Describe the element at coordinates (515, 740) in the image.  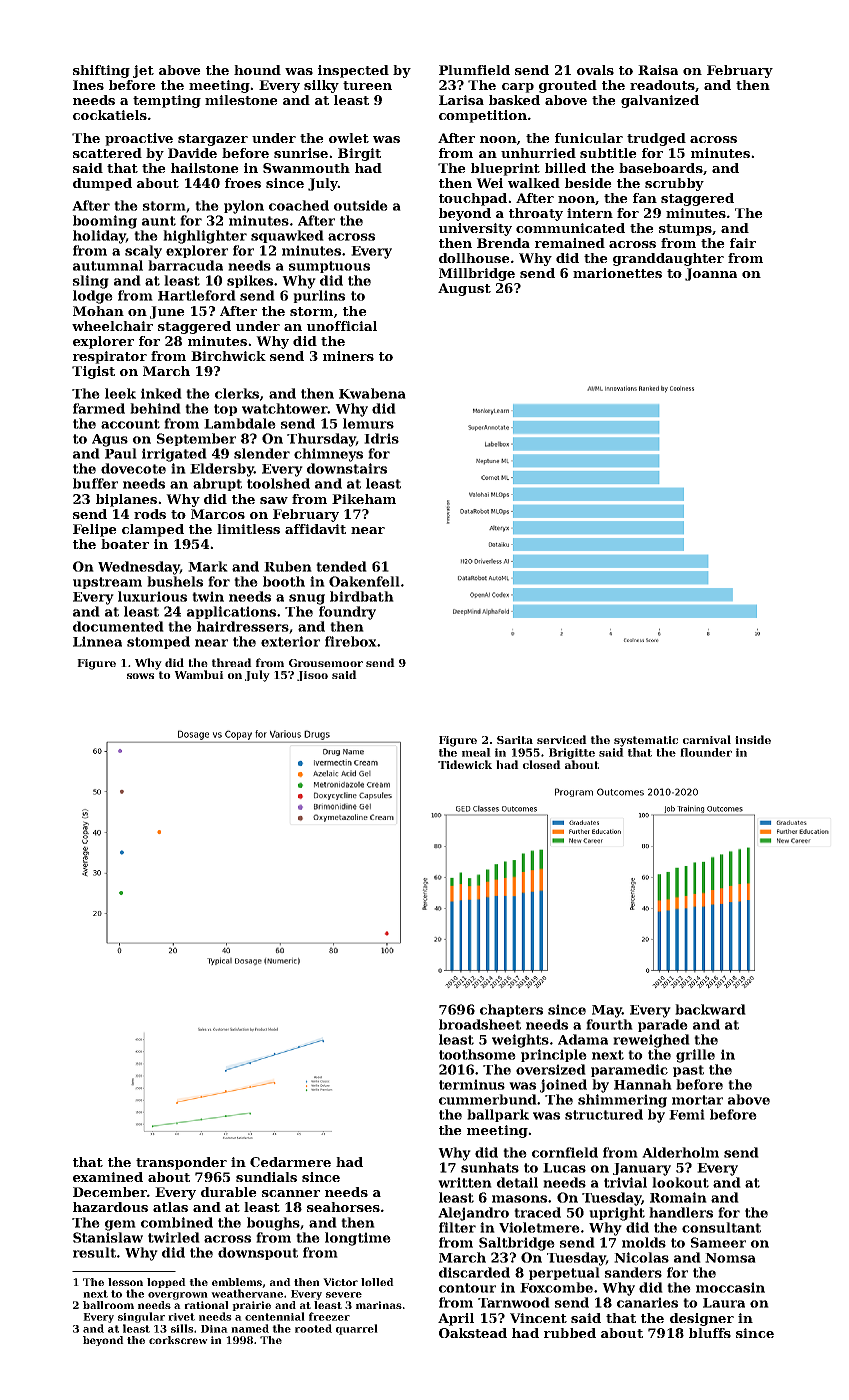
I see `Sarita` at that location.
